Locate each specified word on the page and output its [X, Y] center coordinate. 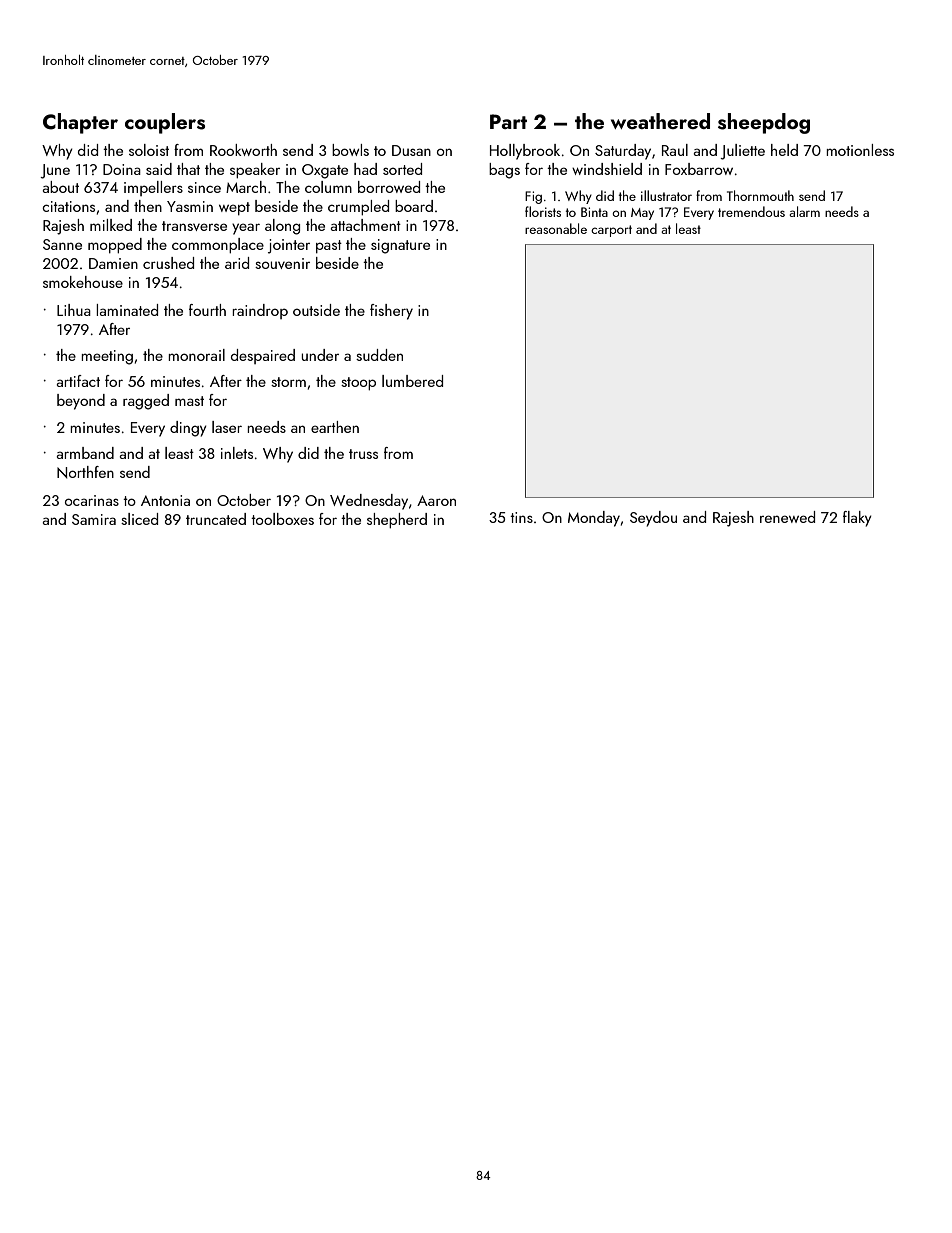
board [414, 206]
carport [611, 231]
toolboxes [282, 519]
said [159, 169]
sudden [379, 355]
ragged [146, 402]
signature [400, 246]
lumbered [412, 381]
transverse [194, 226]
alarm [804, 211]
